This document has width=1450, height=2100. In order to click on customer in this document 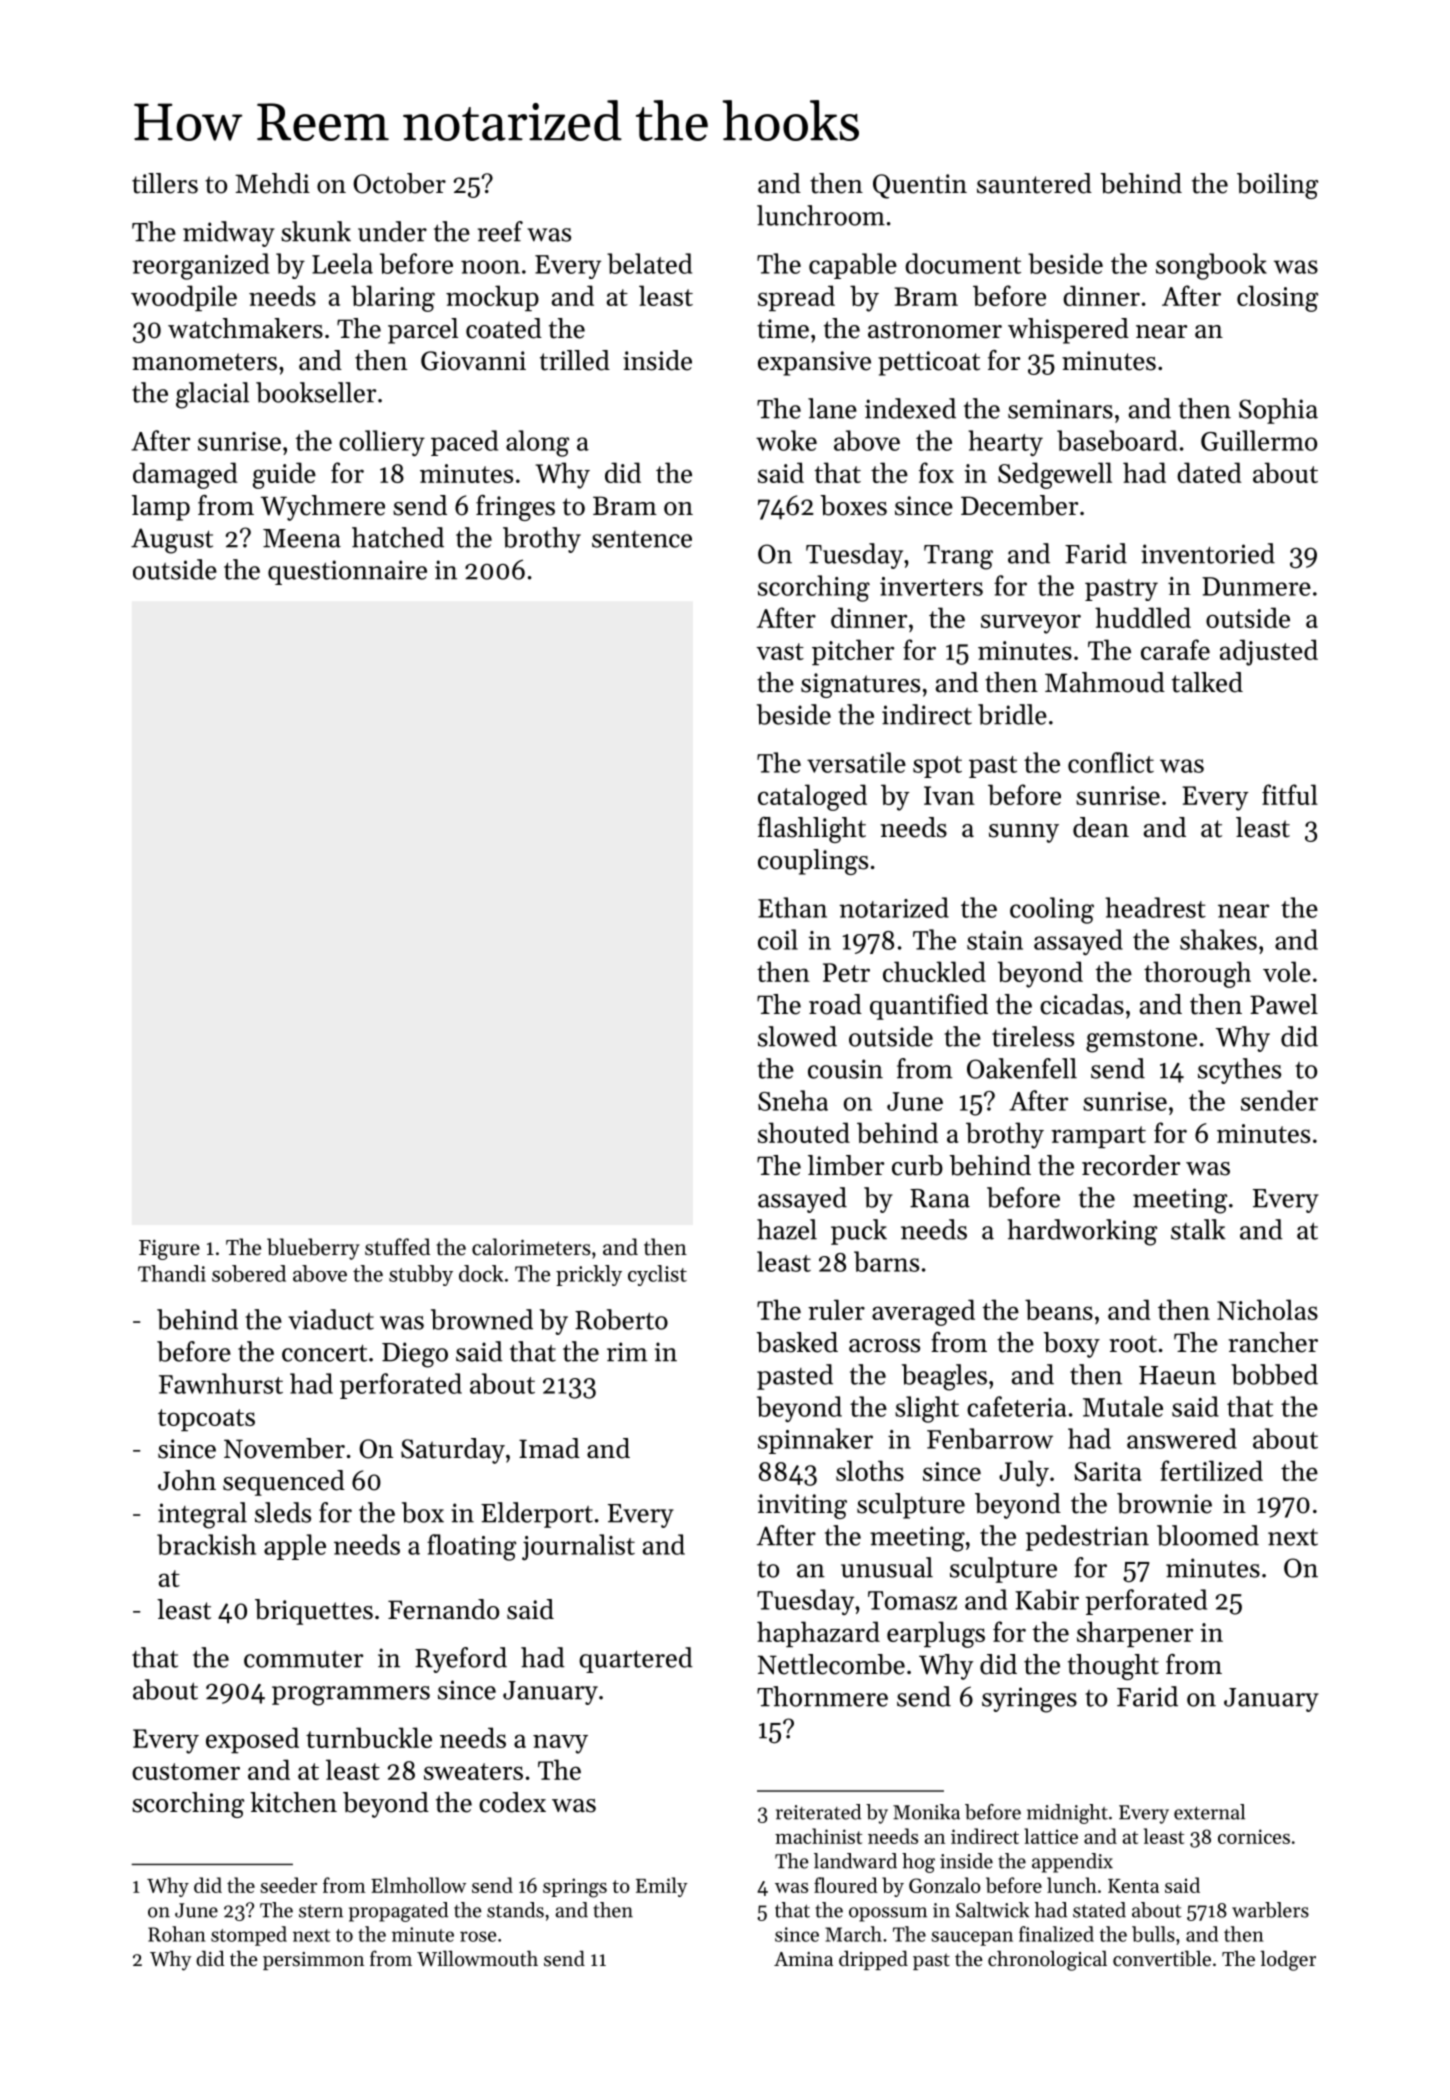, I will do `click(186, 1771)`.
